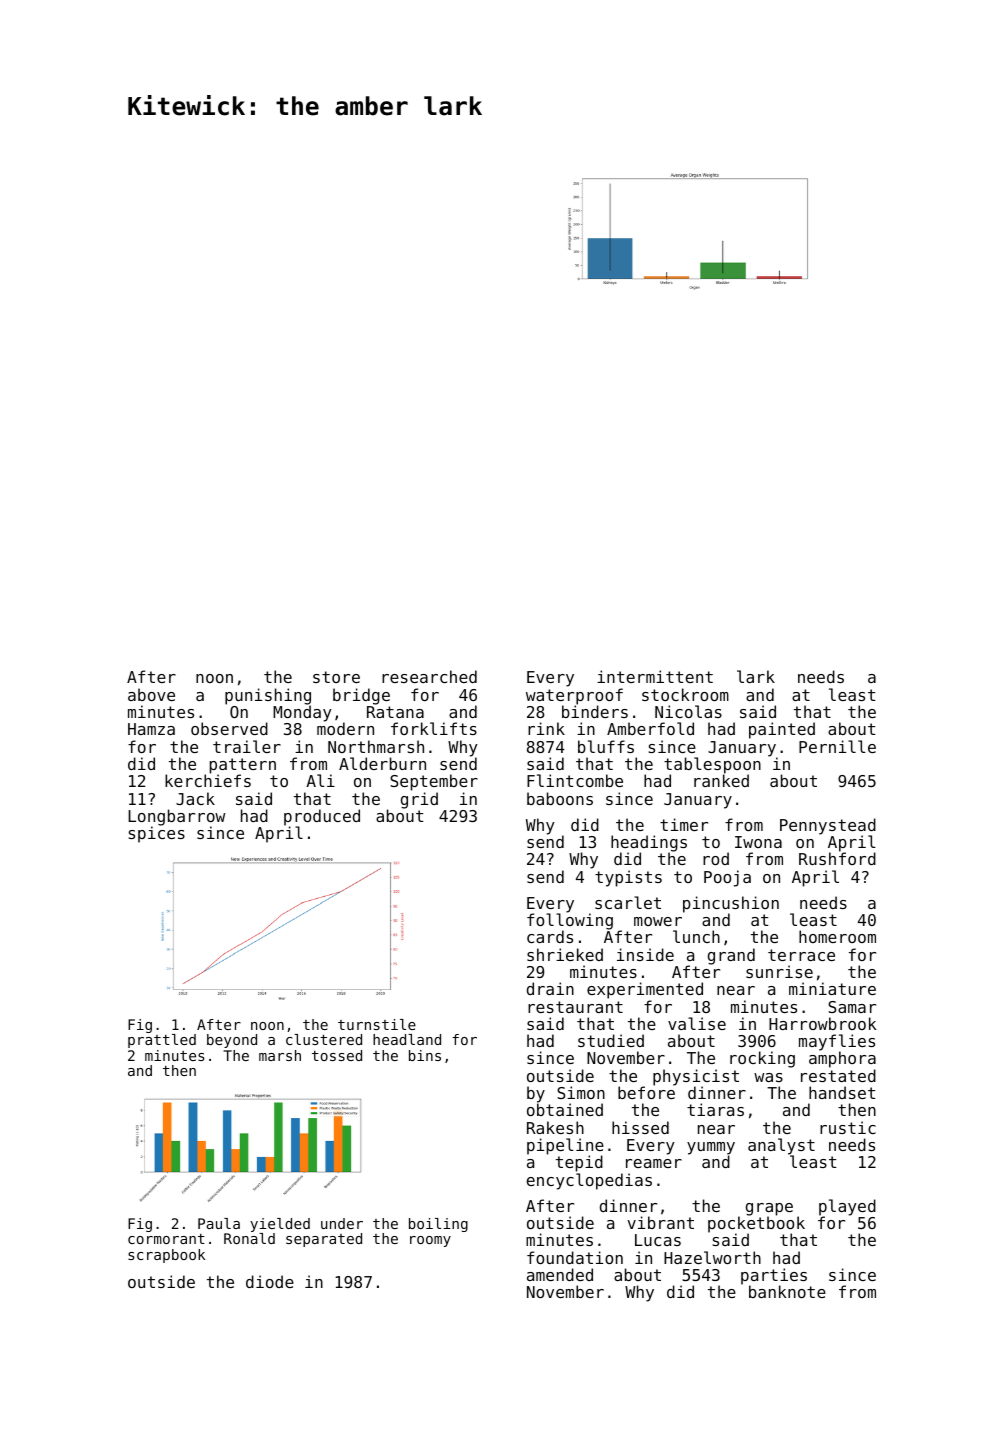 The width and height of the document is (1004, 1454). Describe the element at coordinates (151, 694) in the document. I see `above` at that location.
